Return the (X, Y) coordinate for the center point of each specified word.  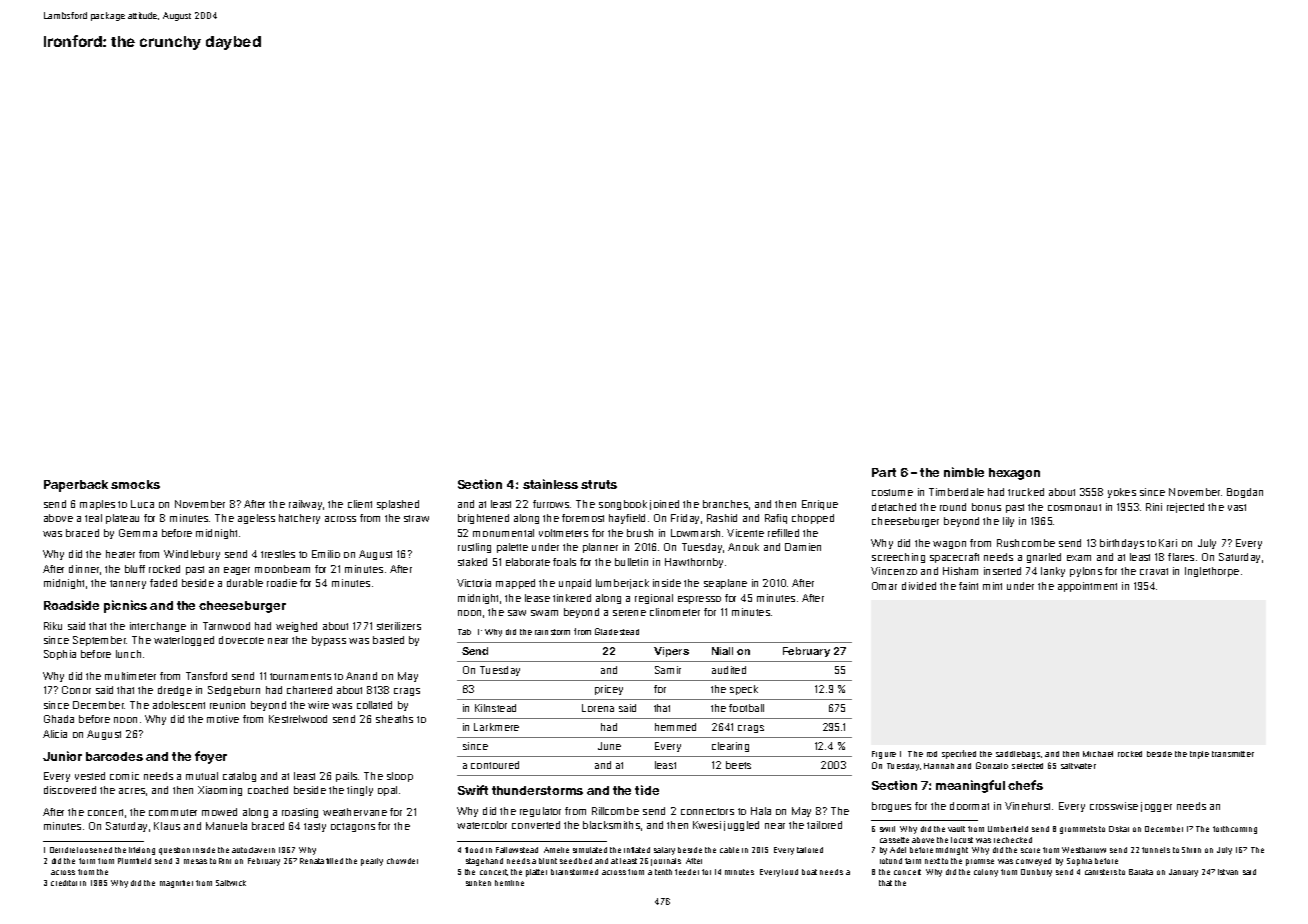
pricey (609, 690)
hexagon (1014, 474)
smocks (135, 484)
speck (744, 690)
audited (729, 670)
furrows (551, 504)
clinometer (675, 612)
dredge (175, 691)
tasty (315, 827)
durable (245, 583)
